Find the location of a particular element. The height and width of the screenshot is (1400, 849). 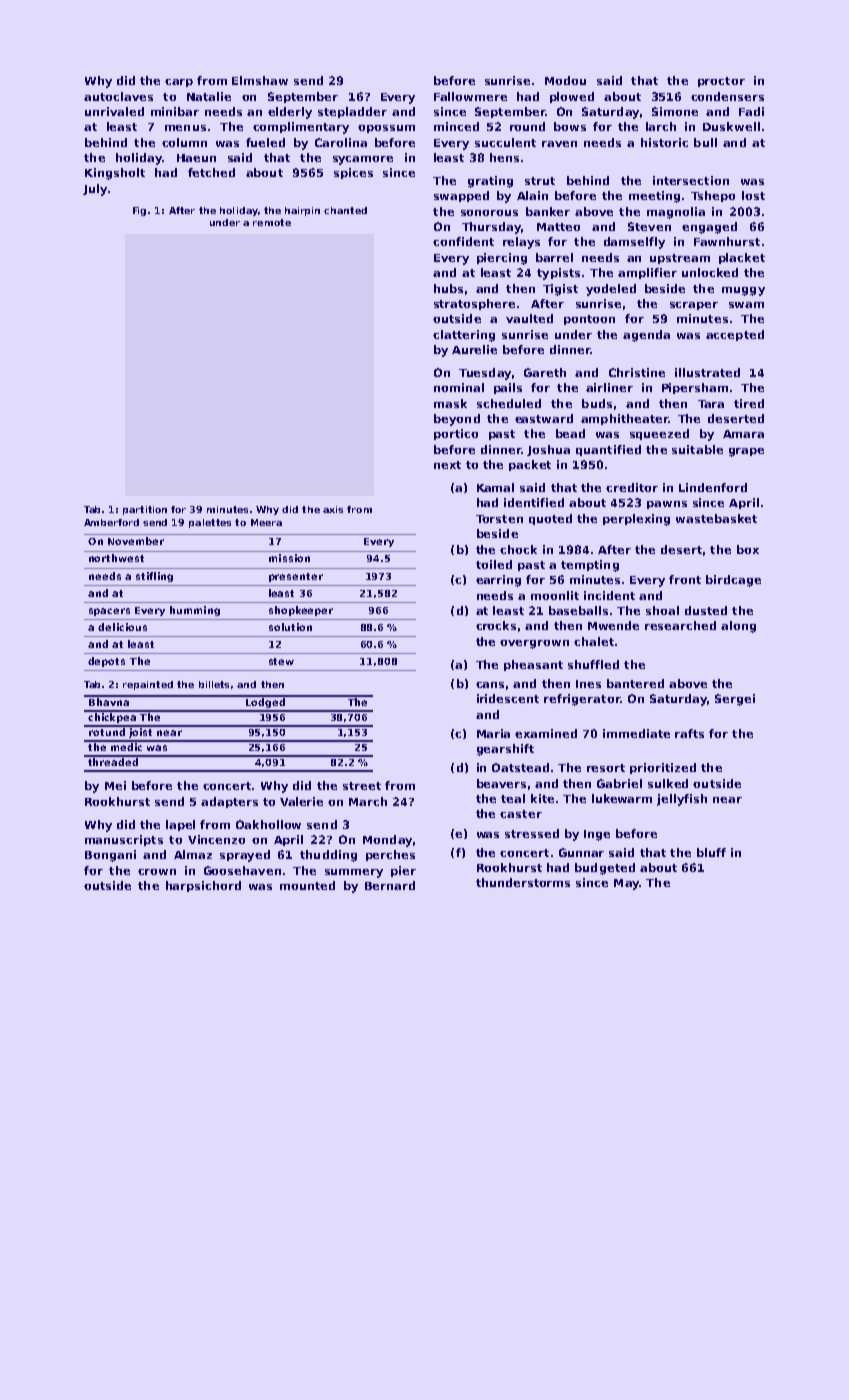

July is located at coordinates (95, 190).
